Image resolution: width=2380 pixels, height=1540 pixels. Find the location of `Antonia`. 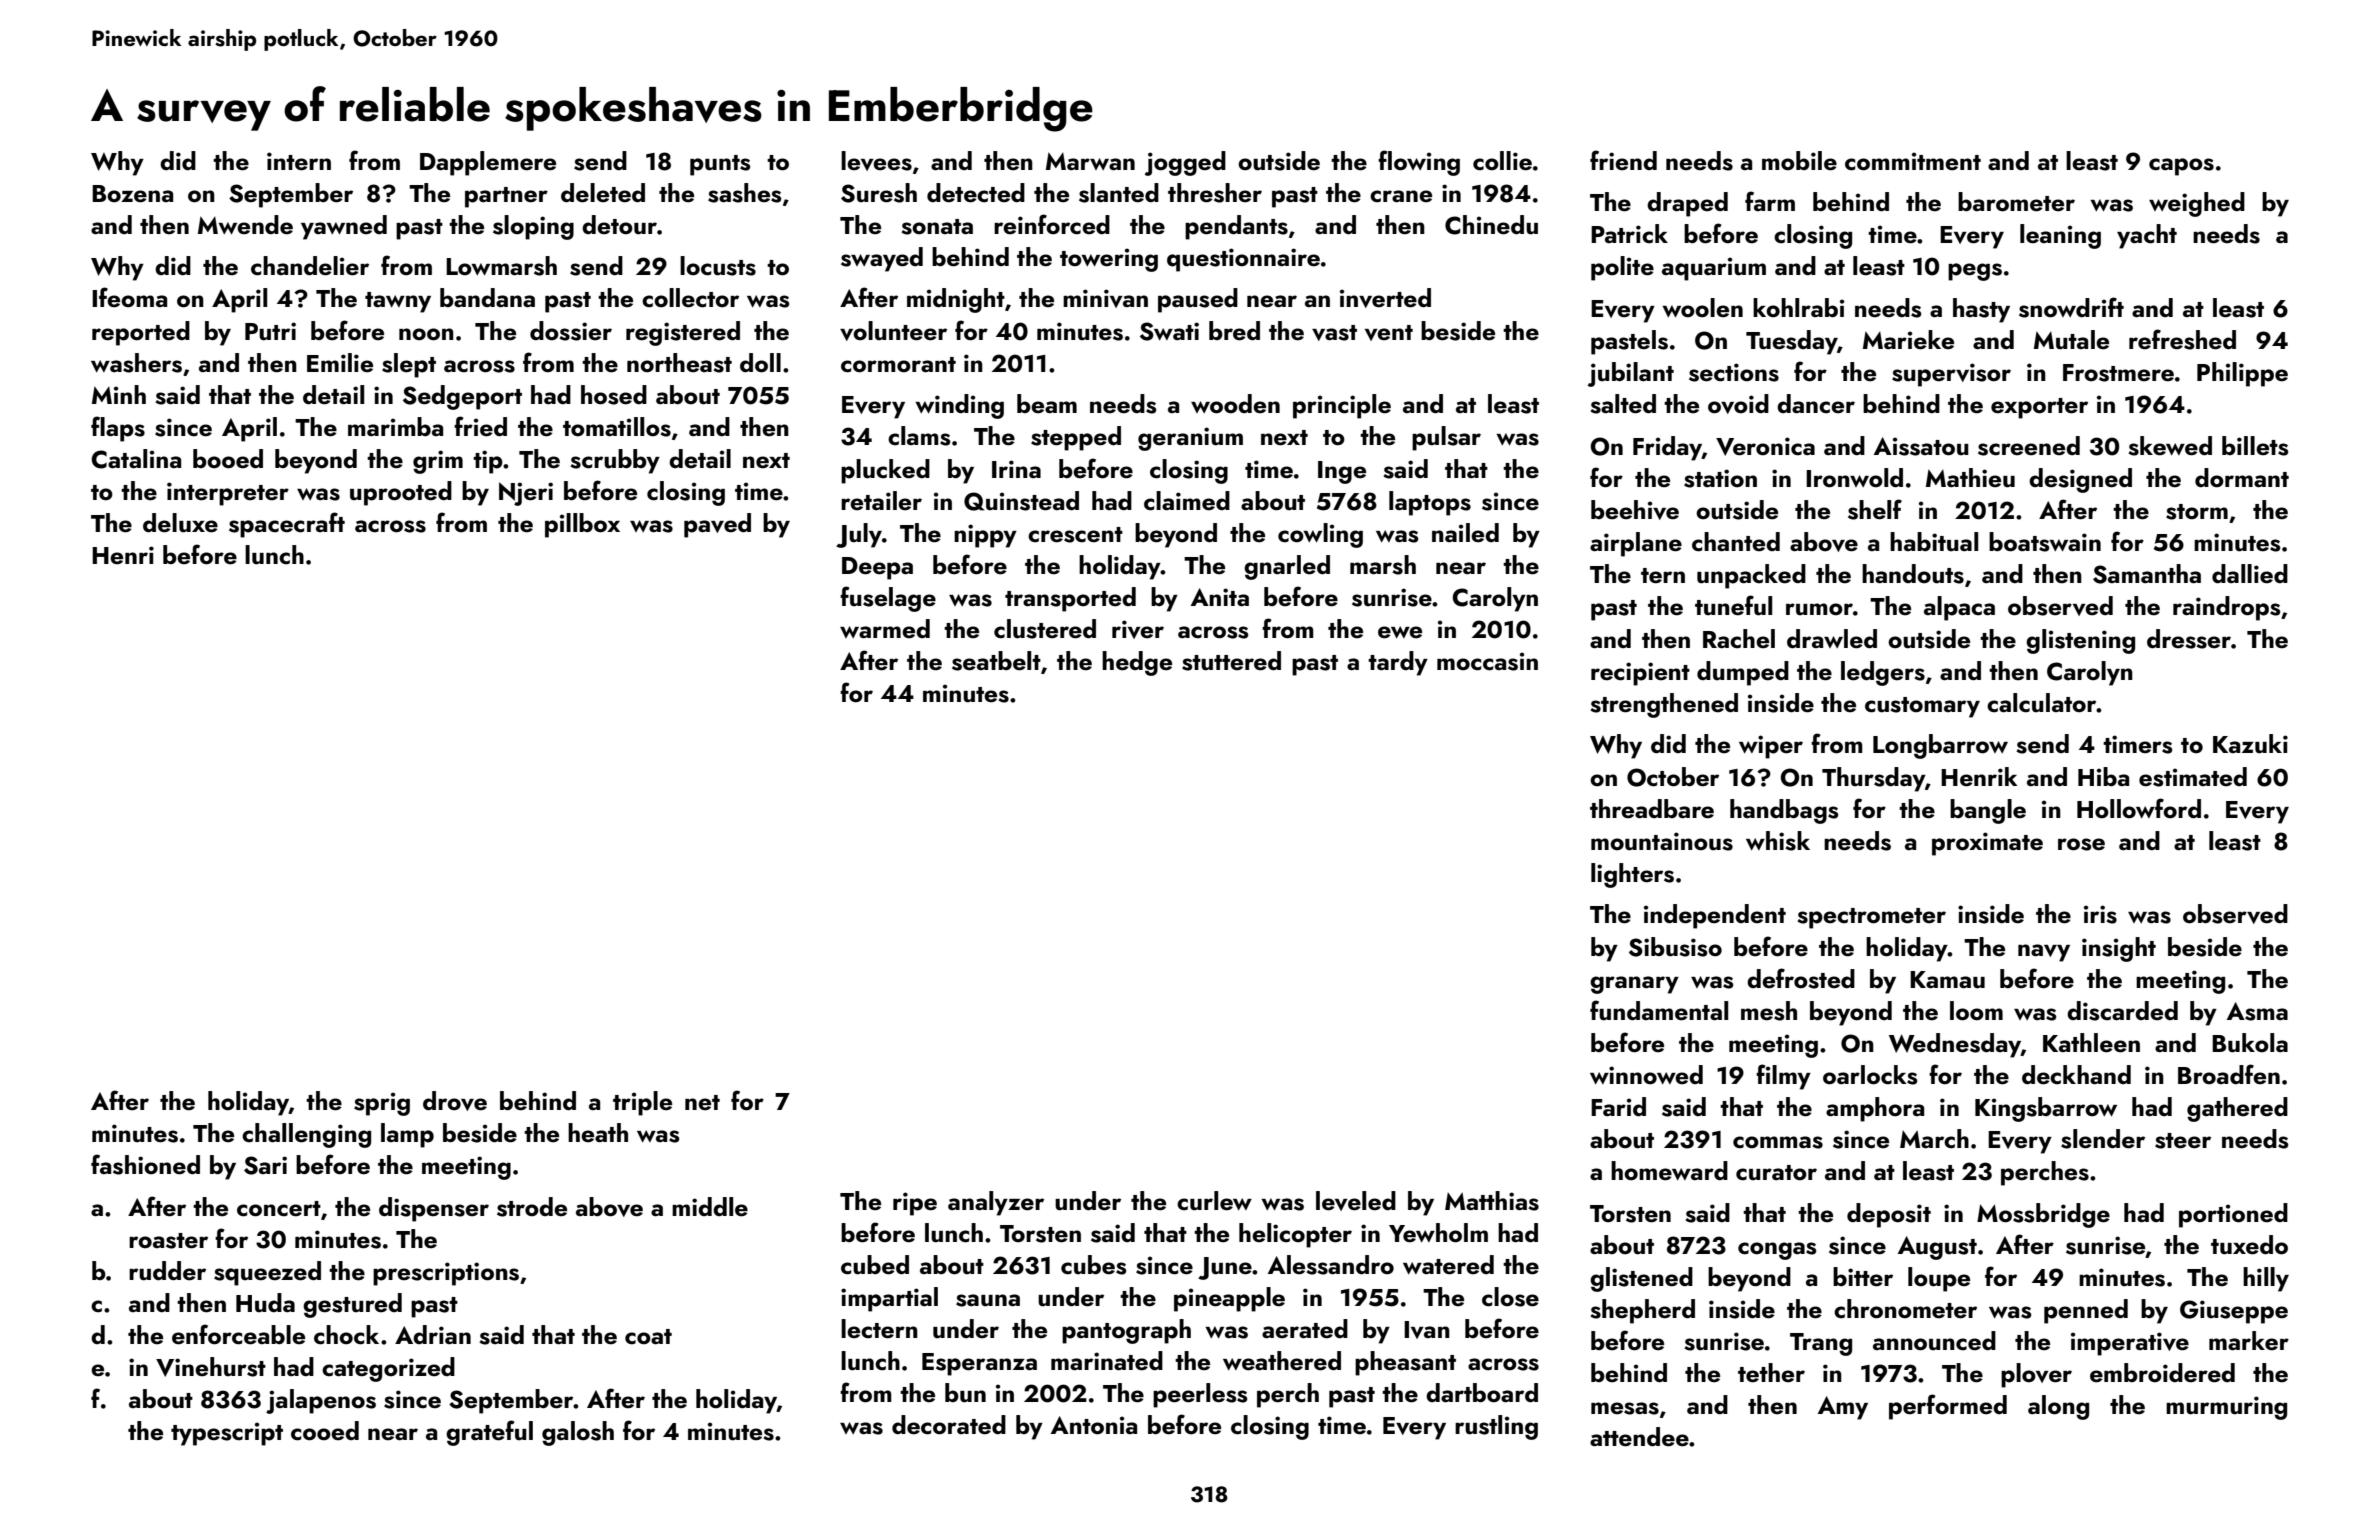

Antonia is located at coordinates (1094, 1425).
